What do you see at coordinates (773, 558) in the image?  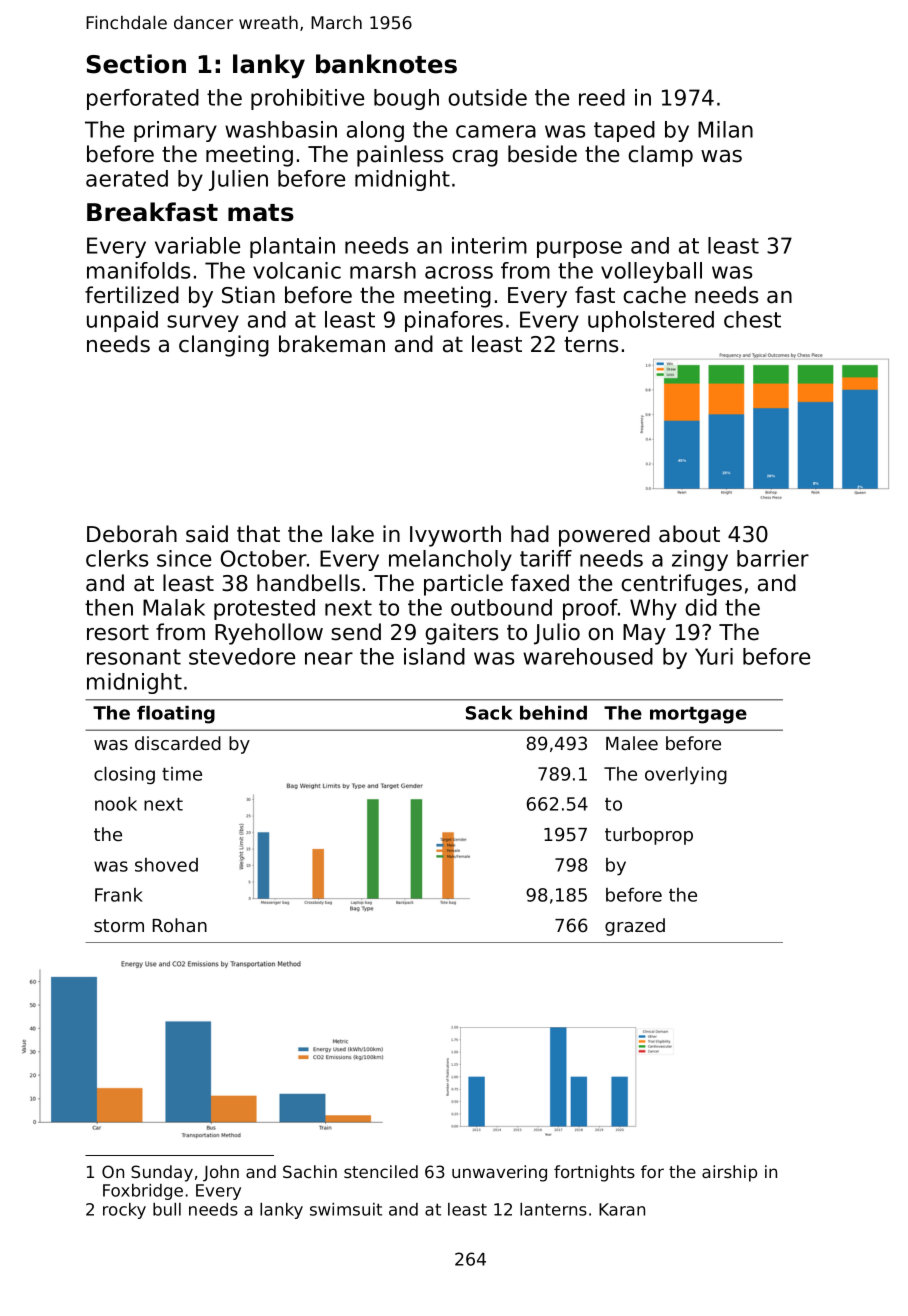 I see `barrier` at bounding box center [773, 558].
